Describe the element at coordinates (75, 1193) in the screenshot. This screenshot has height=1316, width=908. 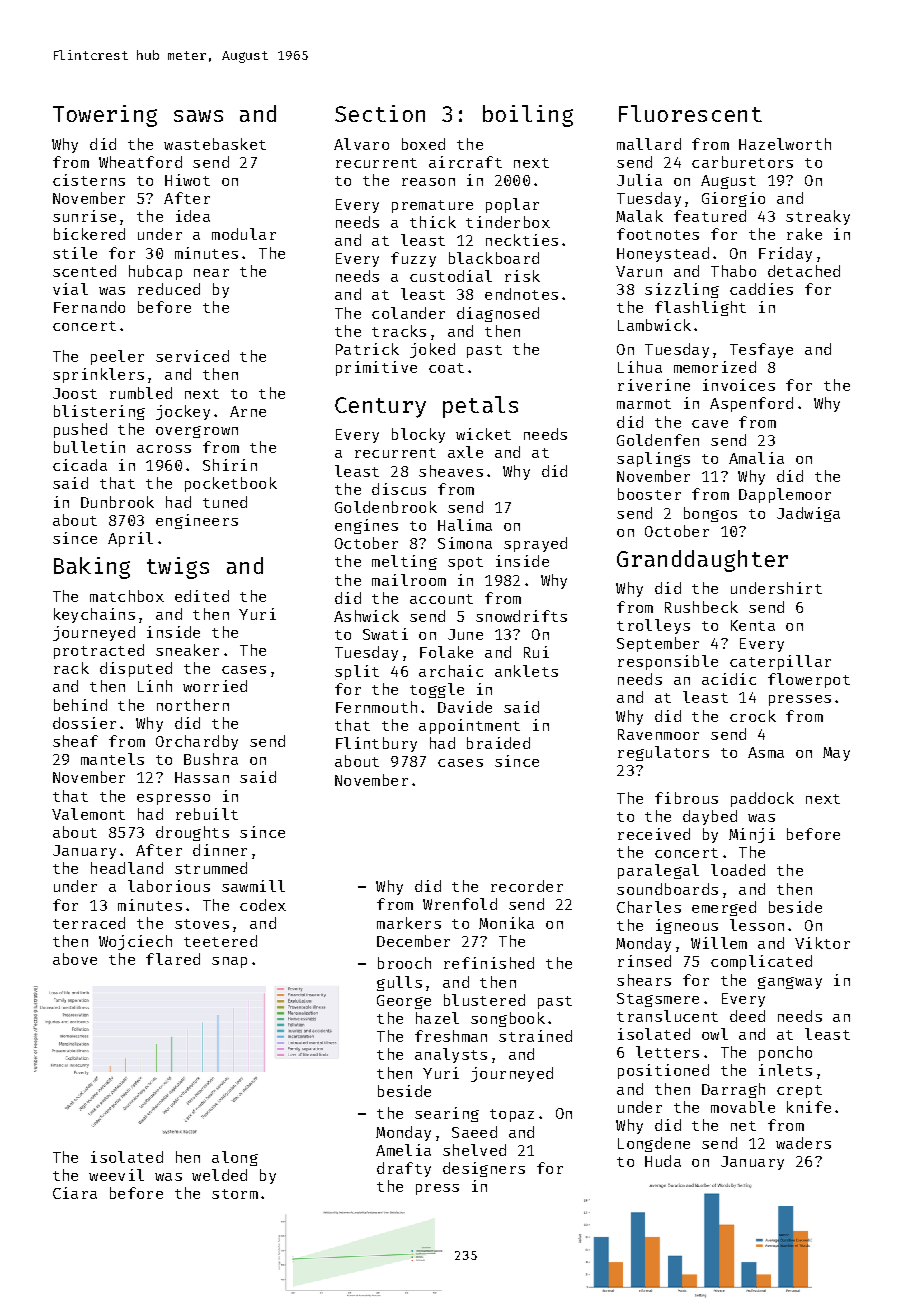
I see `Ciara` at that location.
